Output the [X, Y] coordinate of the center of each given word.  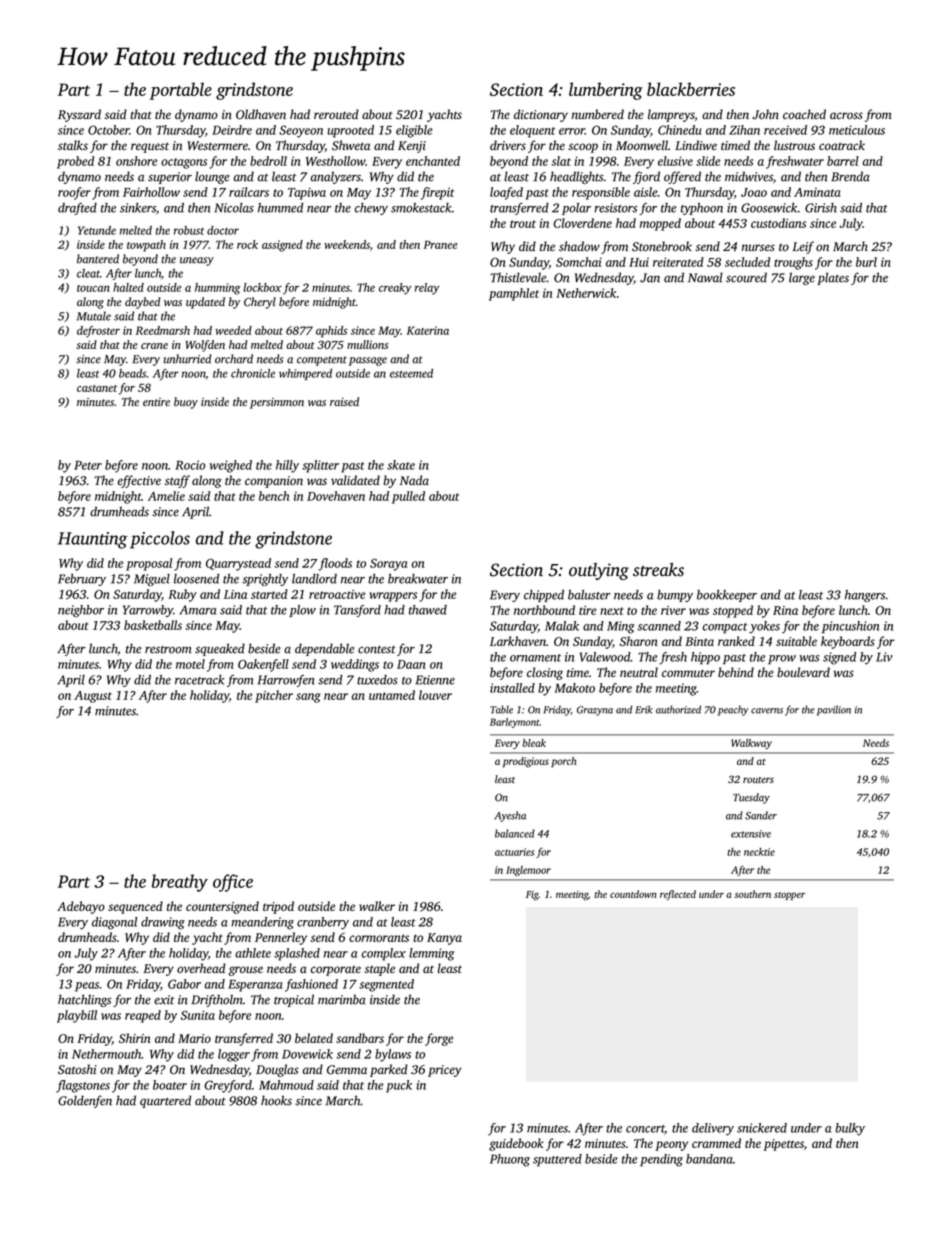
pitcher [274, 696]
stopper [789, 896]
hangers [865, 596]
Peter [88, 465]
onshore [136, 161]
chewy [371, 209]
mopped [660, 224]
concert [645, 1130]
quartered [165, 1101]
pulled [408, 497]
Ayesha [510, 816]
